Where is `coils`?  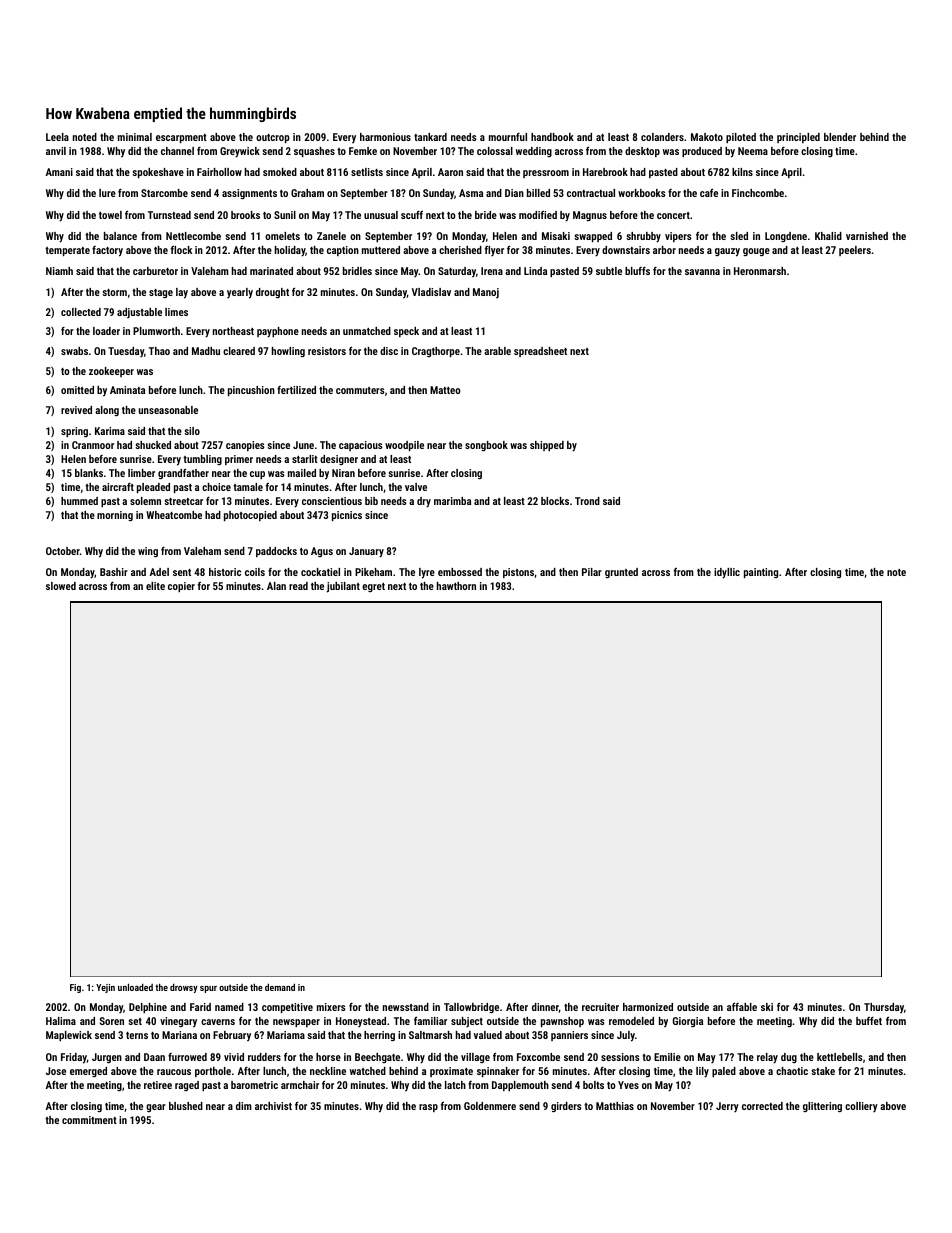 coils is located at coordinates (255, 572).
